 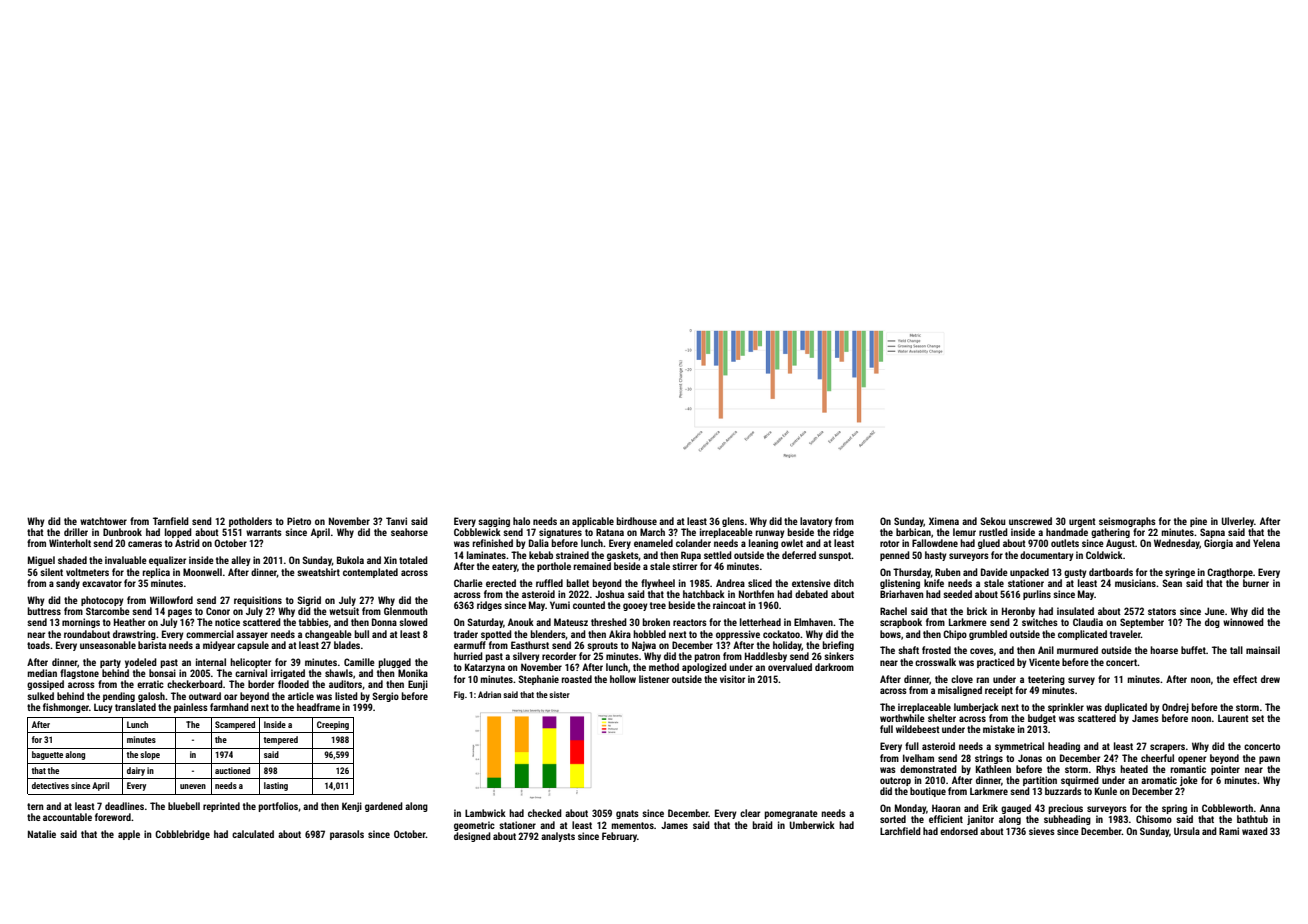 What do you see at coordinates (959, 831) in the image?
I see `endorsed` at bounding box center [959, 831].
